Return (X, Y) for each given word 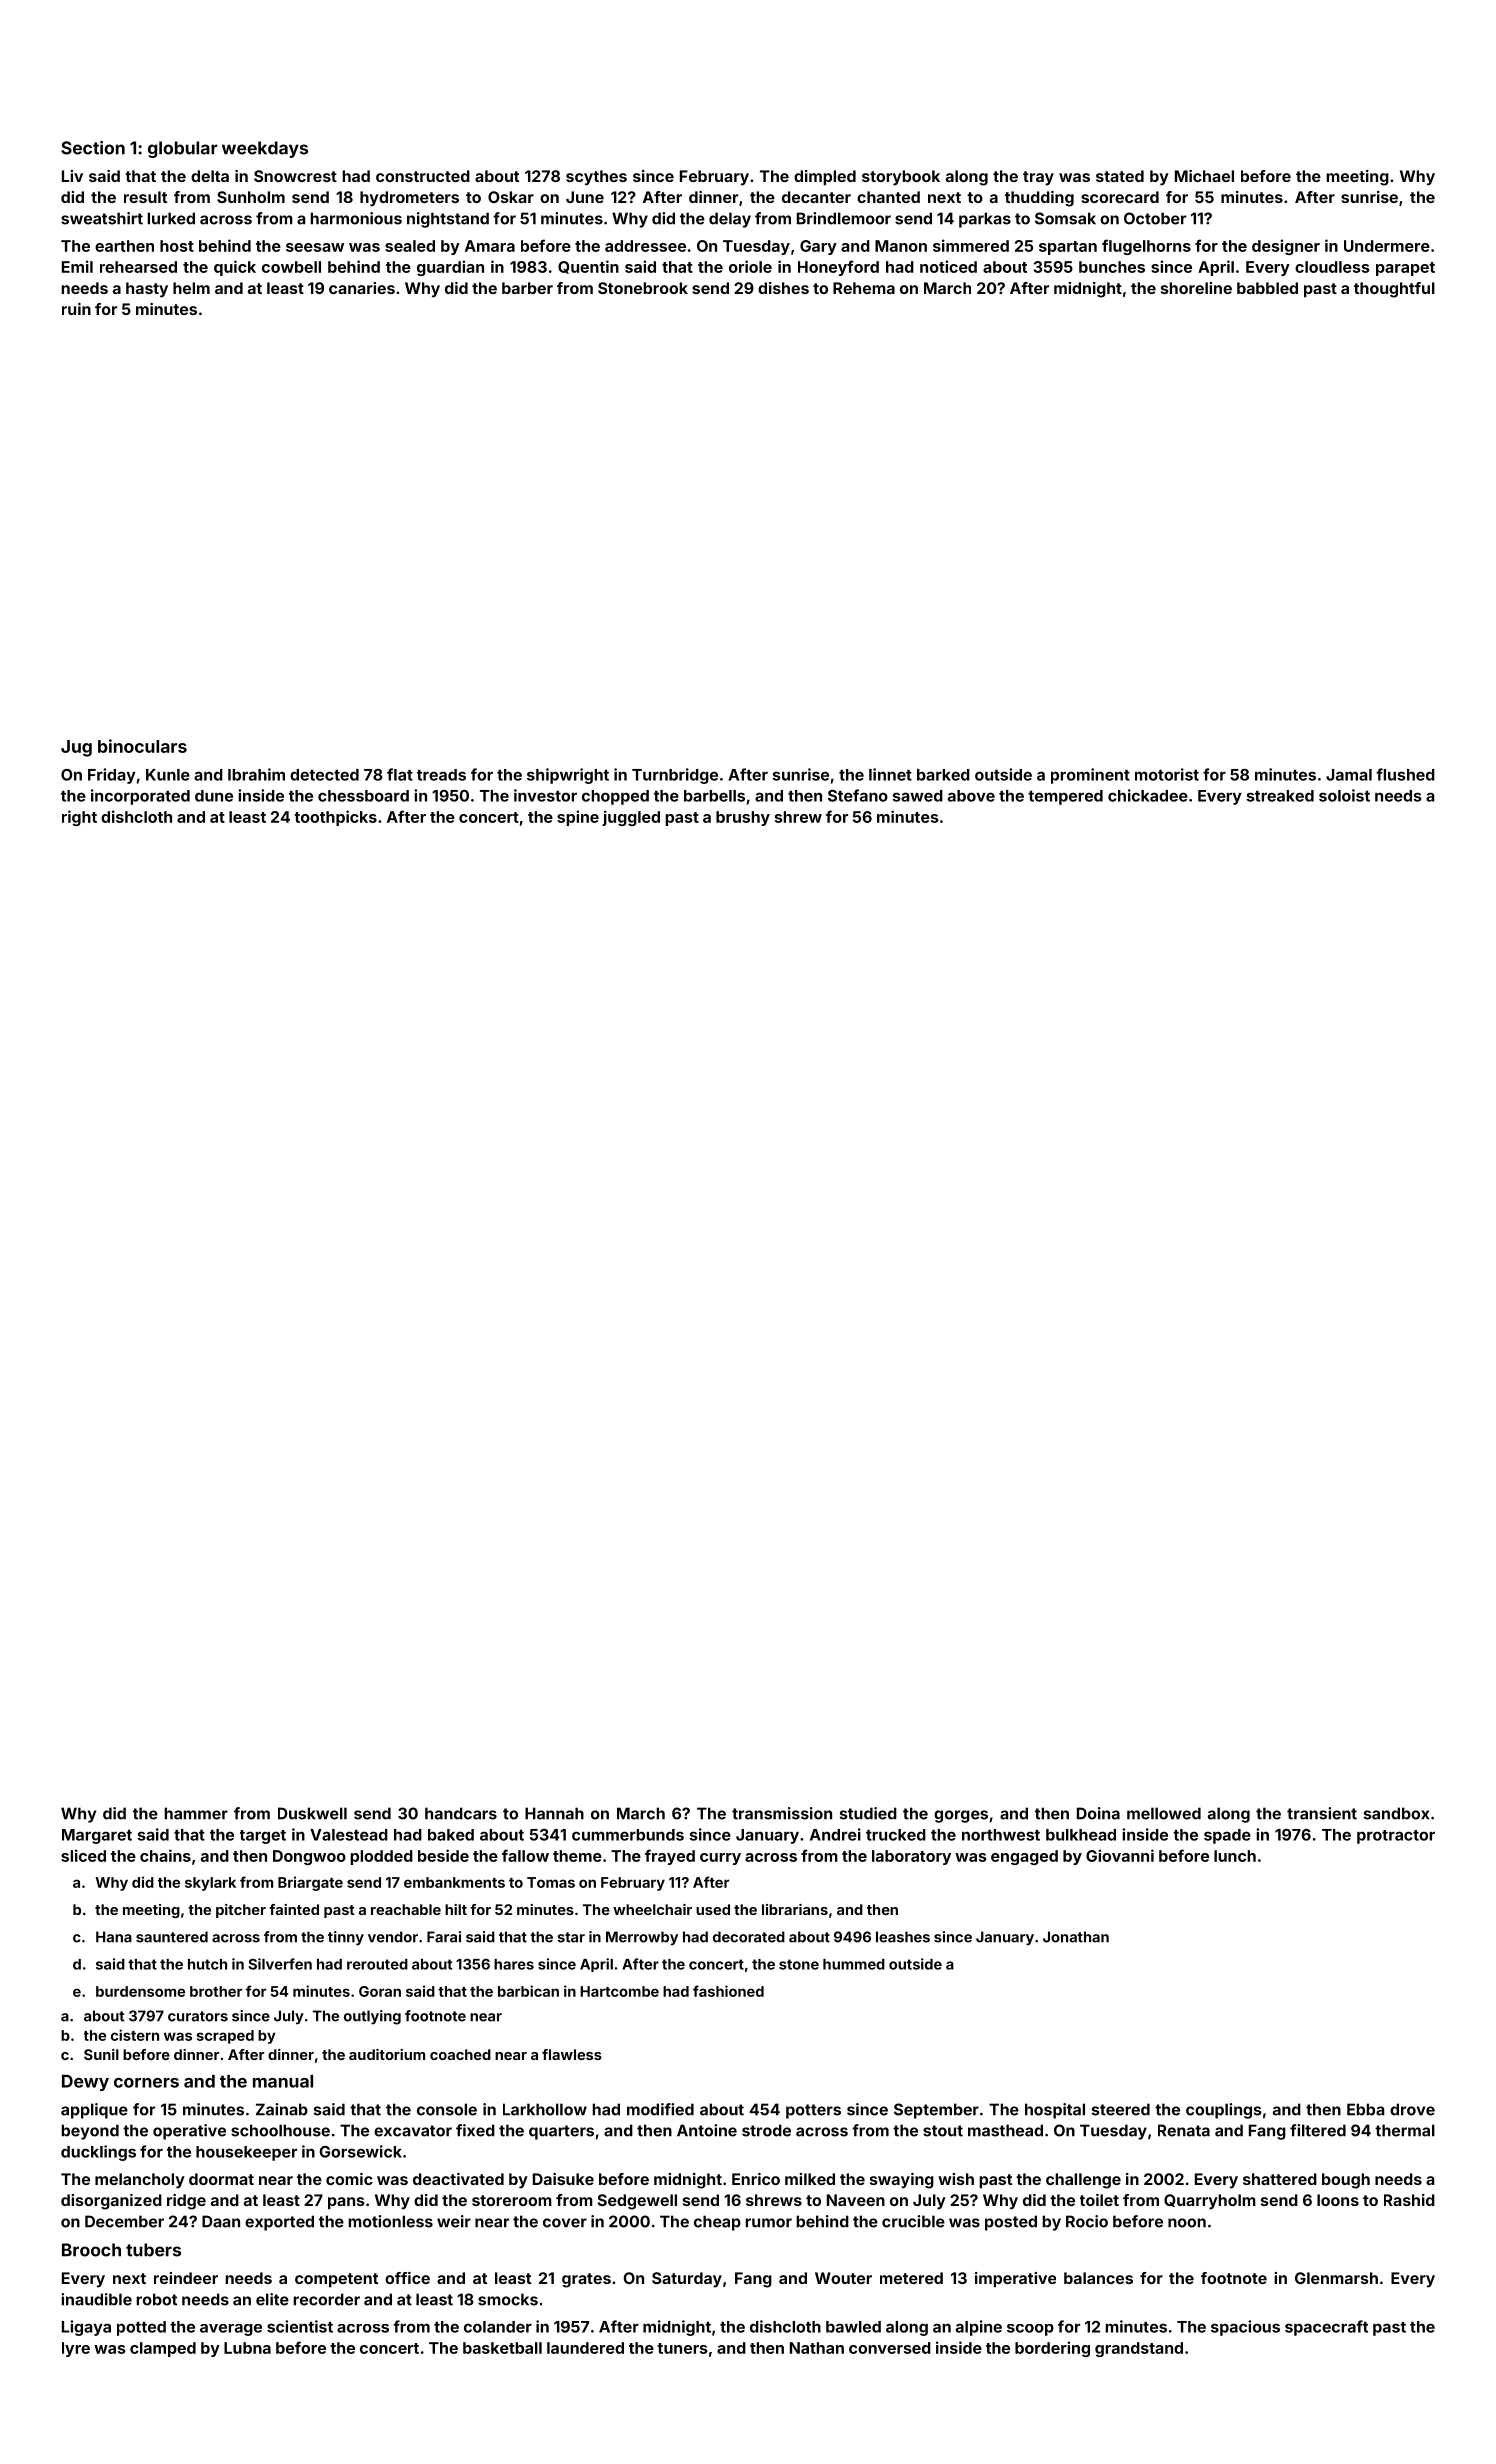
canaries (362, 288)
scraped (225, 2037)
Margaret (97, 1836)
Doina (1098, 1813)
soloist (1344, 795)
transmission (782, 1813)
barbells (714, 796)
